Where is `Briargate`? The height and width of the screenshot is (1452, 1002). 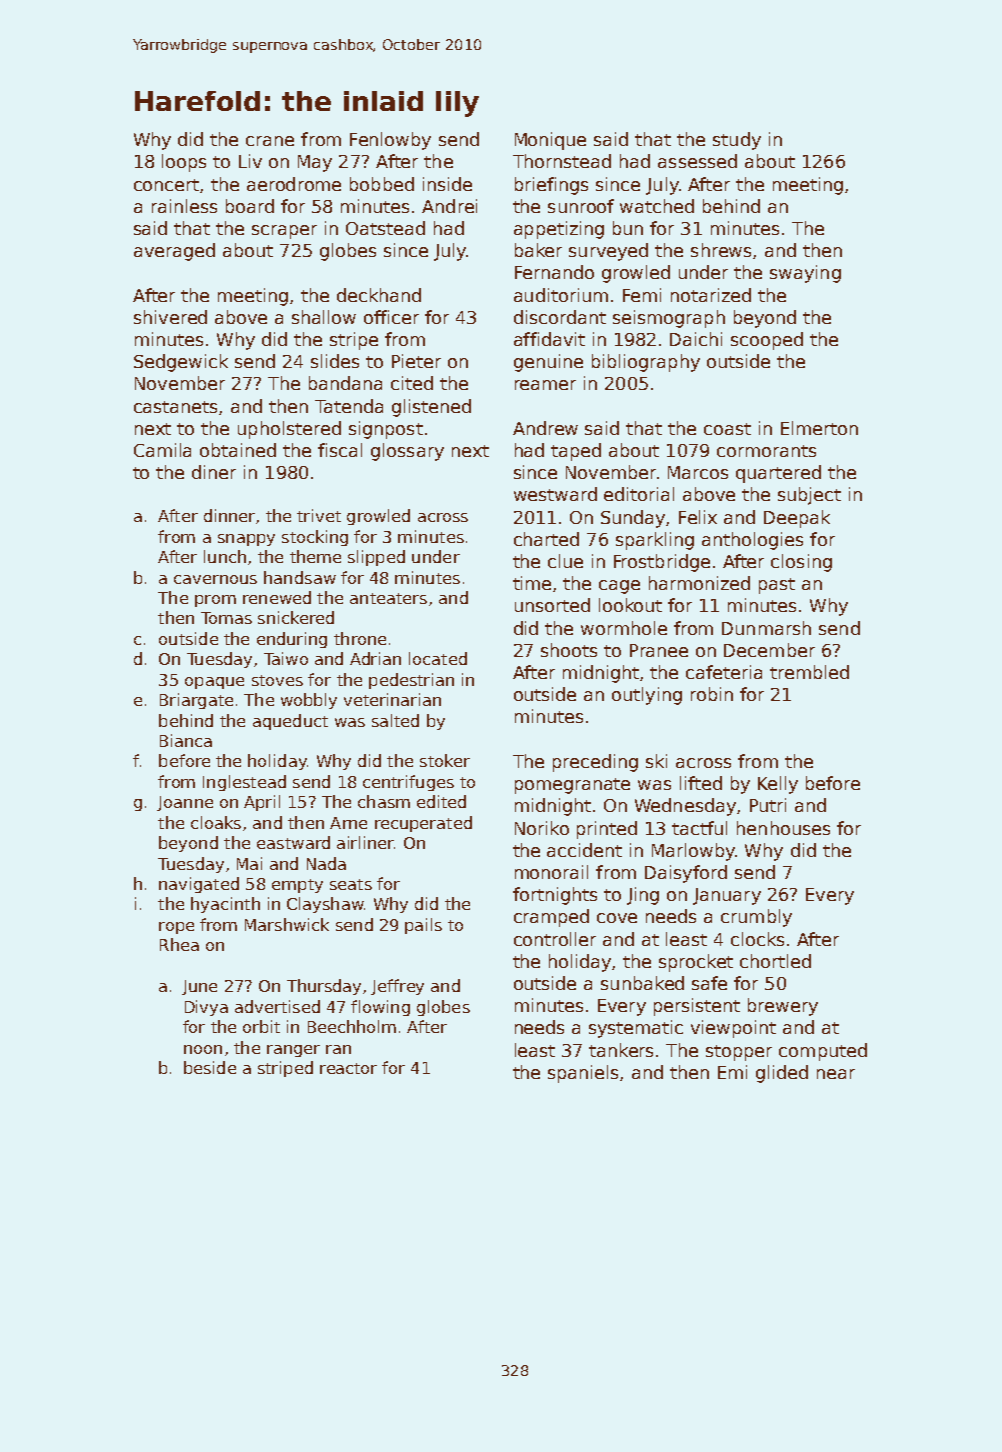
Briargate is located at coordinates (196, 701).
